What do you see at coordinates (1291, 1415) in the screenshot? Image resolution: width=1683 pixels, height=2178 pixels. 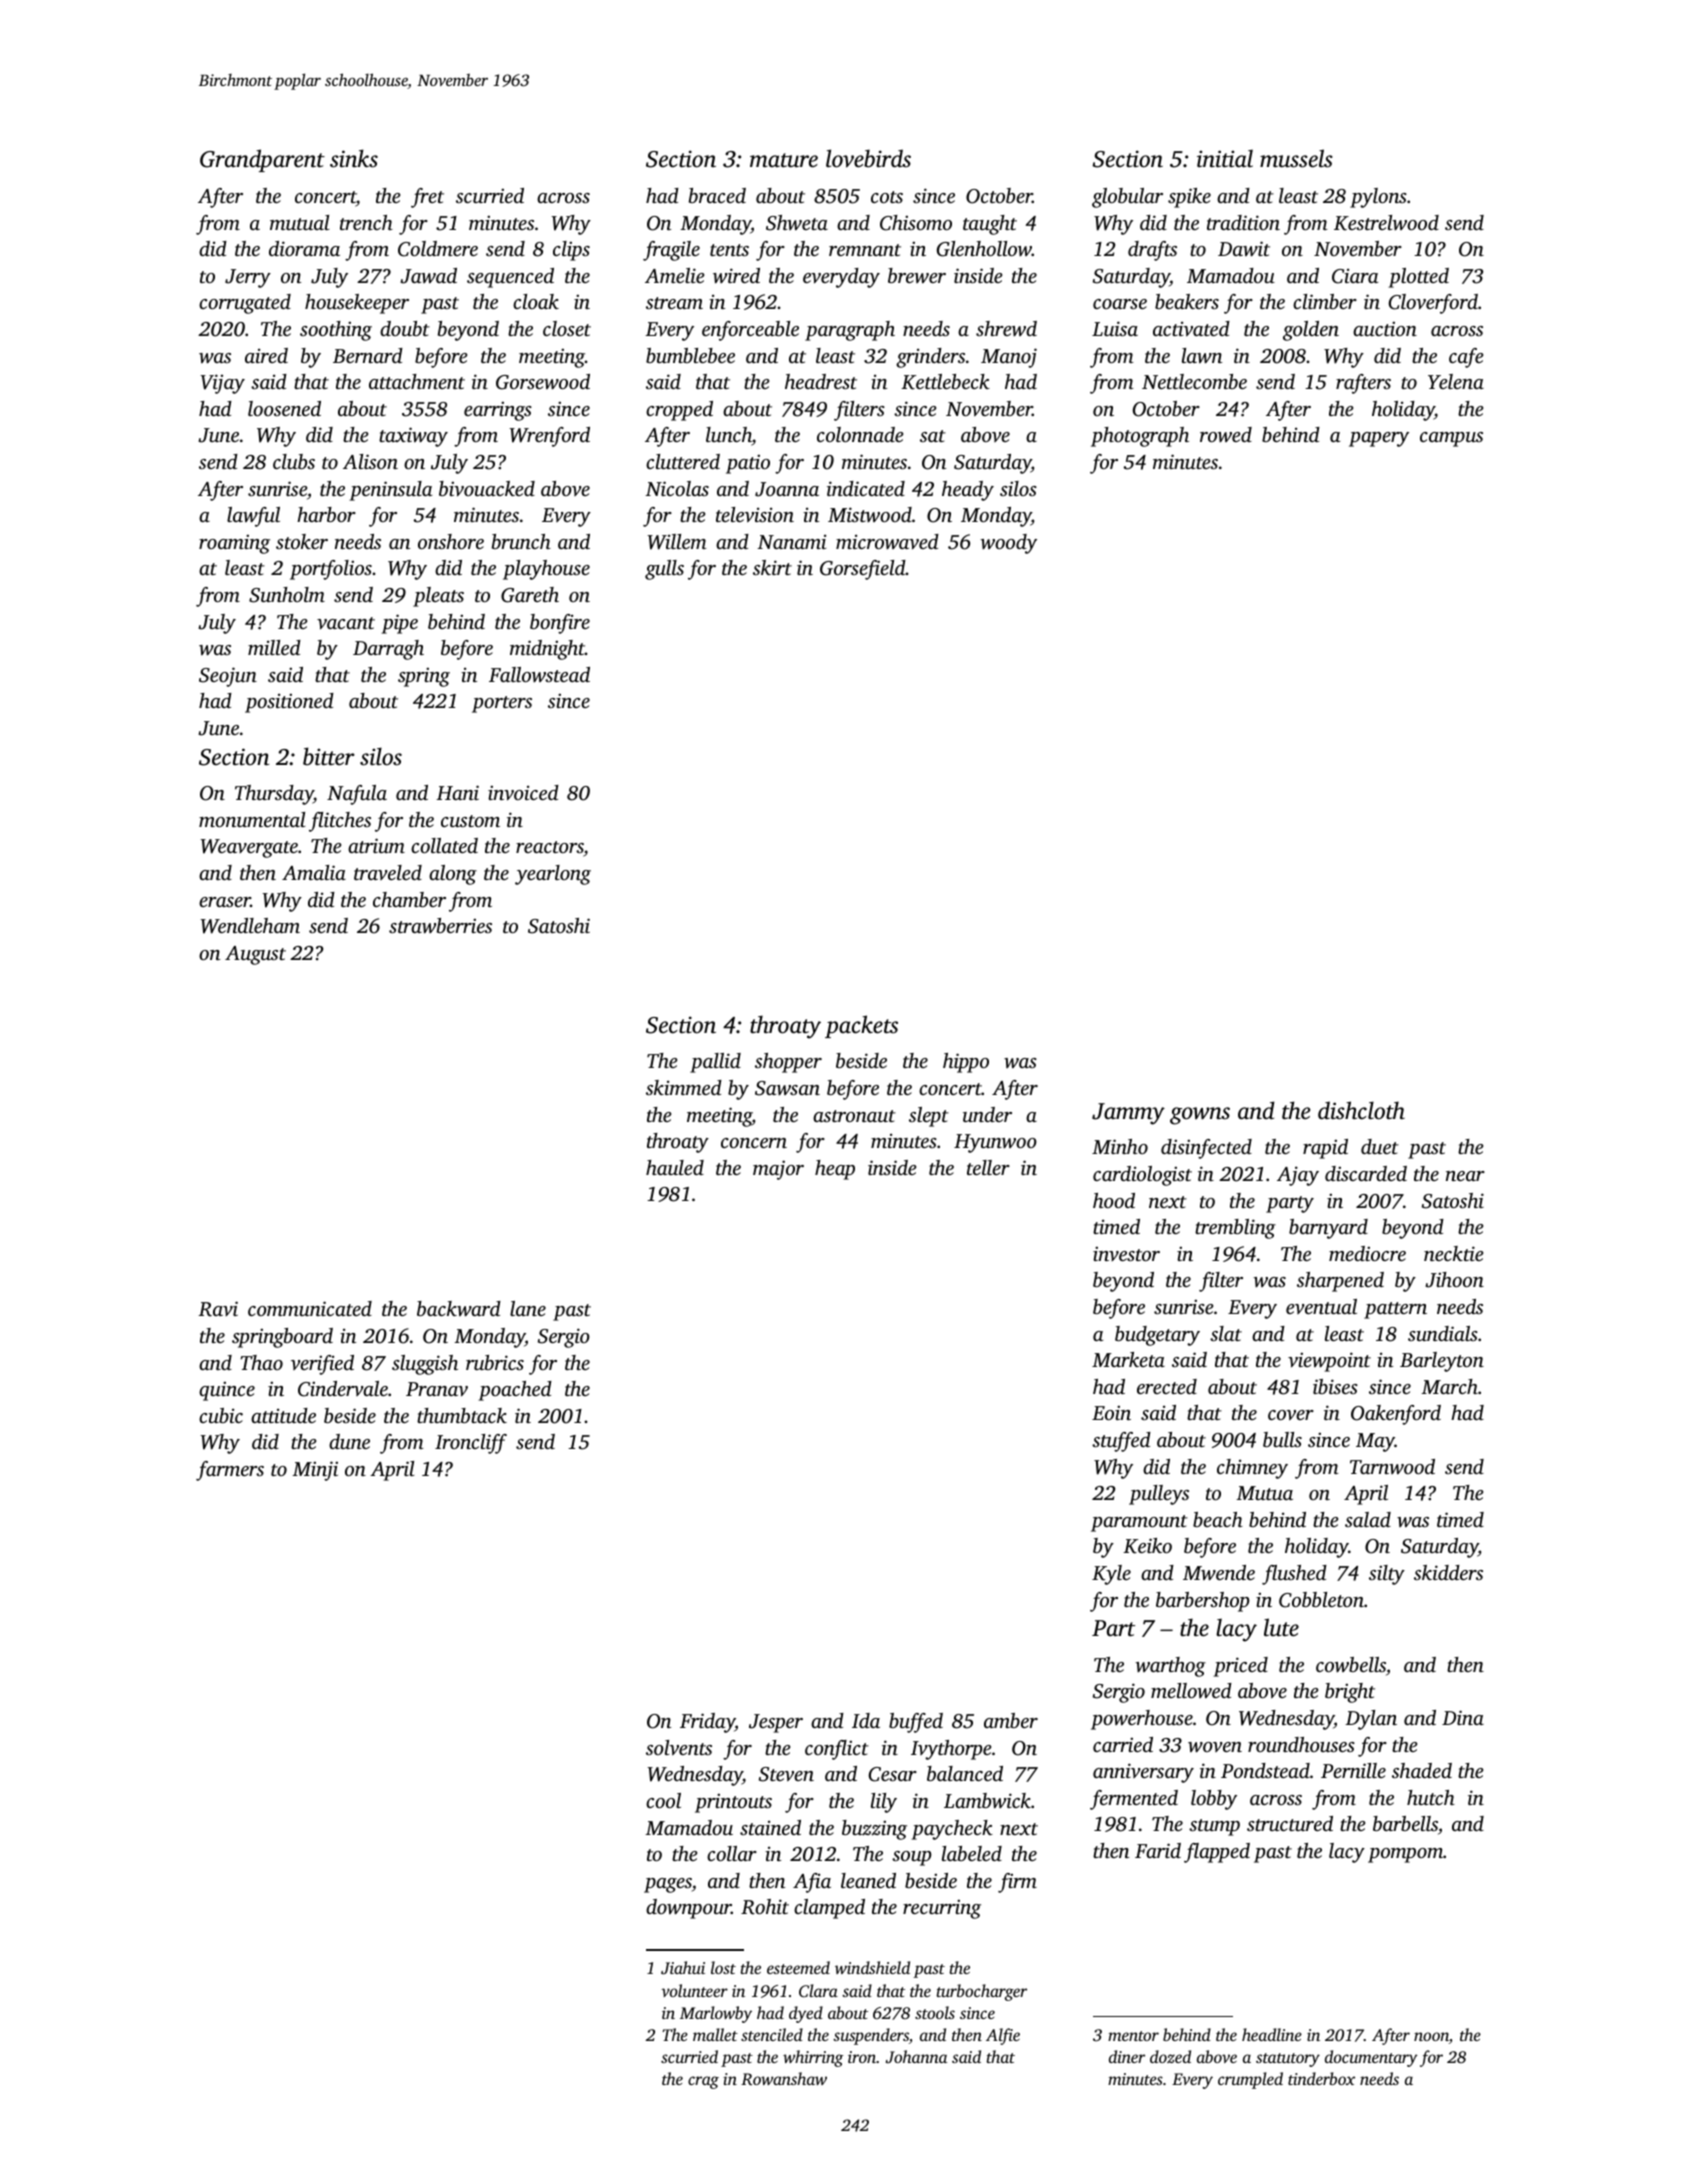 I see `cover` at bounding box center [1291, 1415].
